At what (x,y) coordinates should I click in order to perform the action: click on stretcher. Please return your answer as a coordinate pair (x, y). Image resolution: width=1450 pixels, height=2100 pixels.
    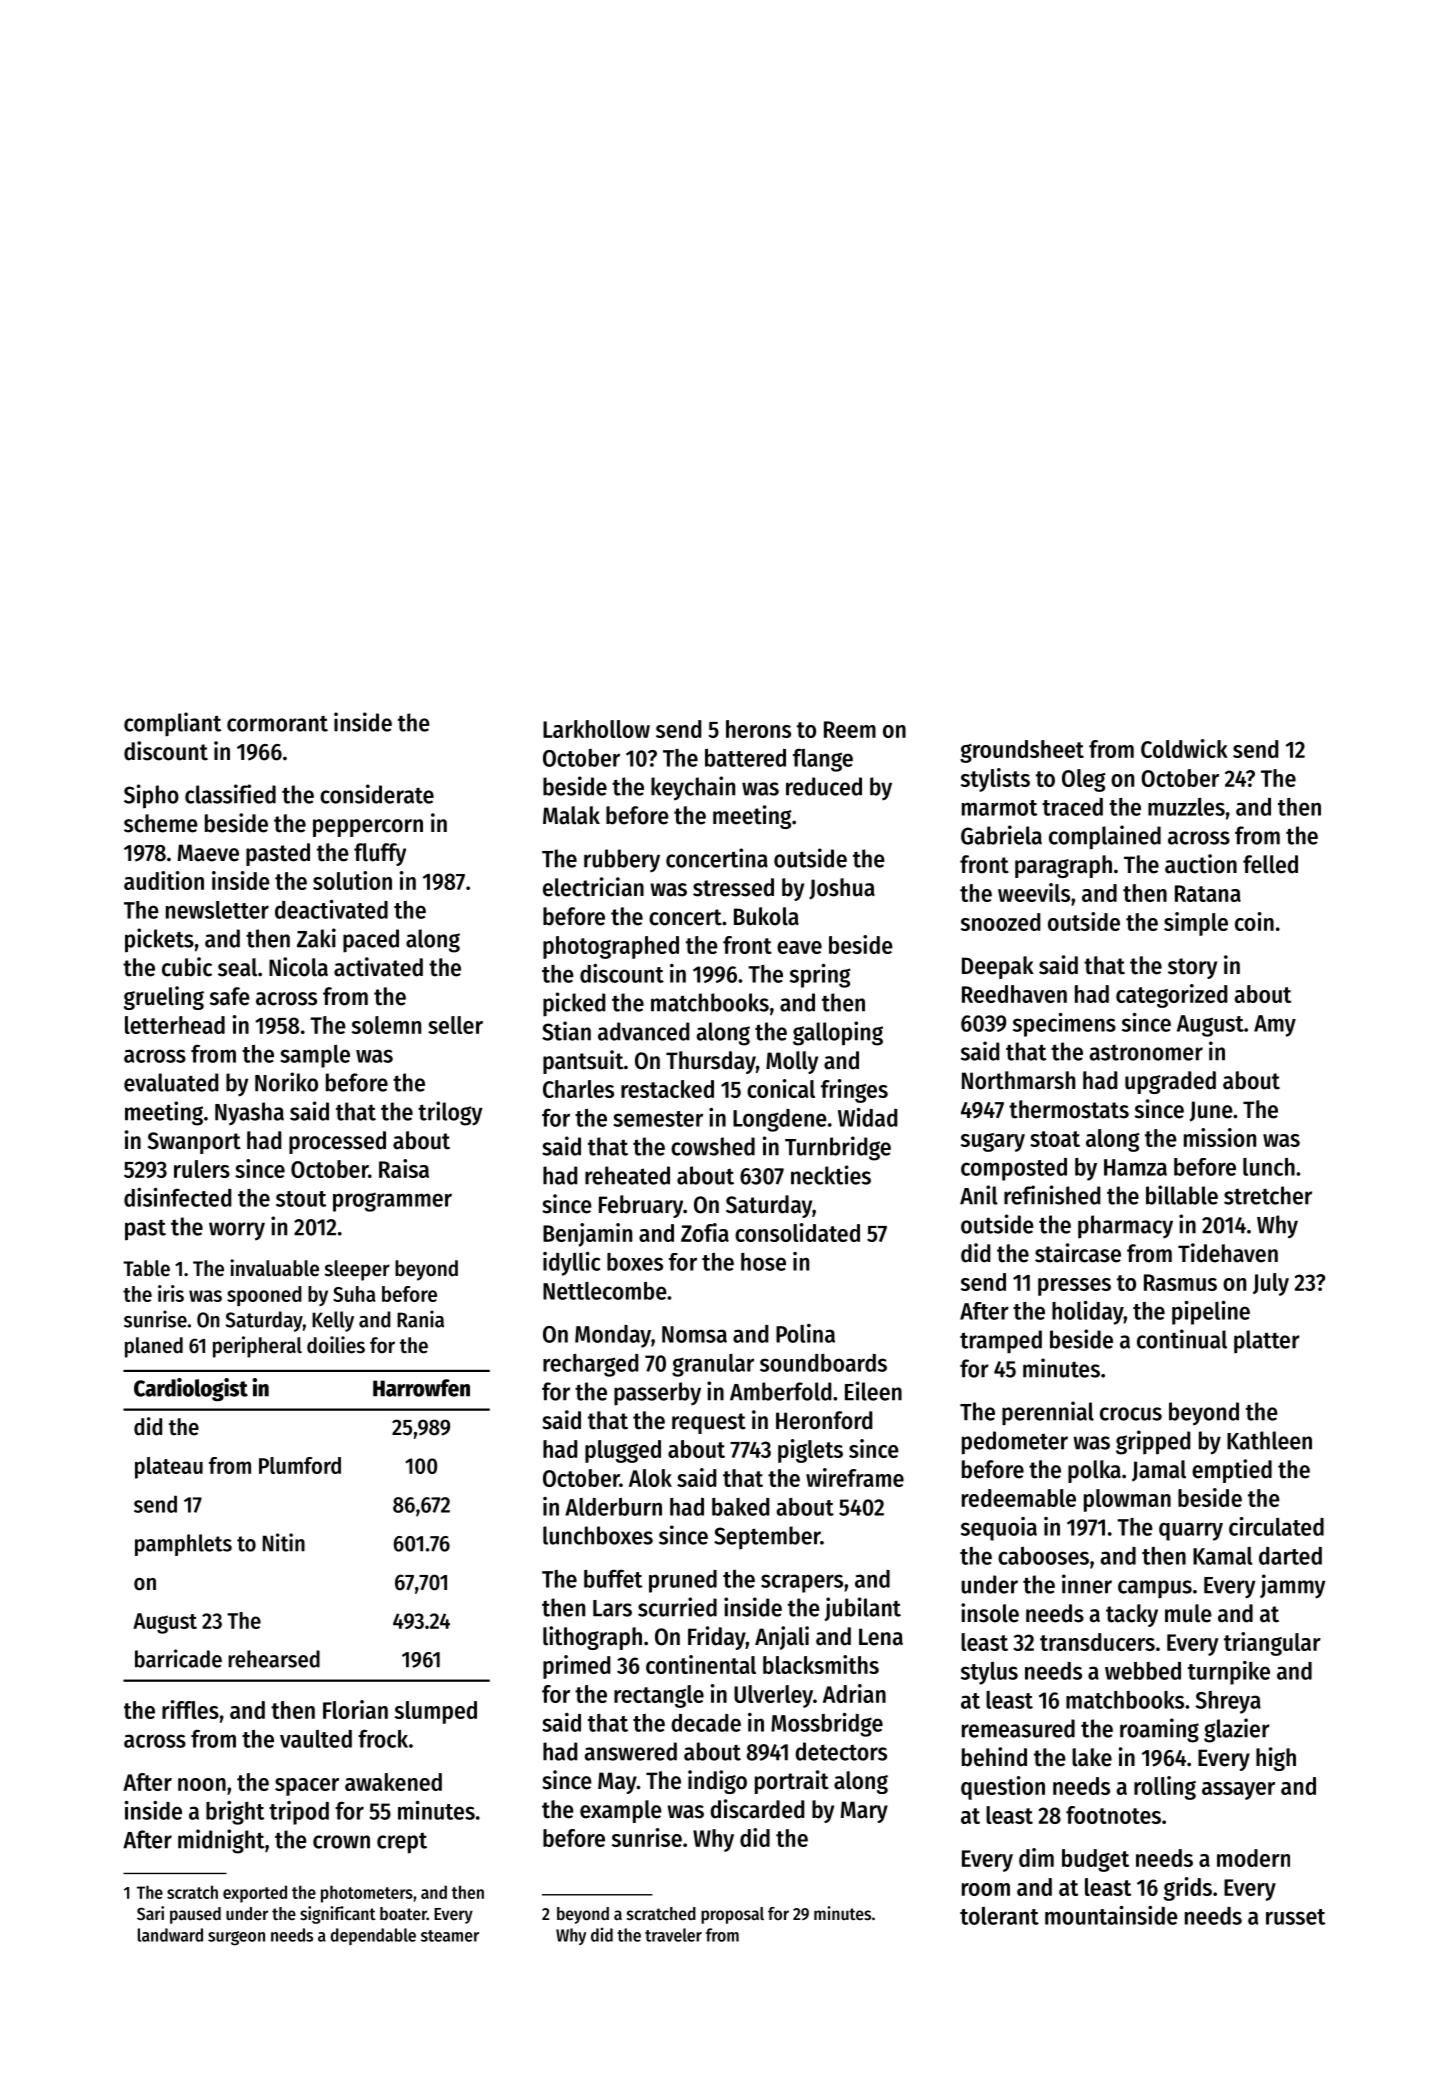
    Looking at the image, I should click on (1268, 1195).
